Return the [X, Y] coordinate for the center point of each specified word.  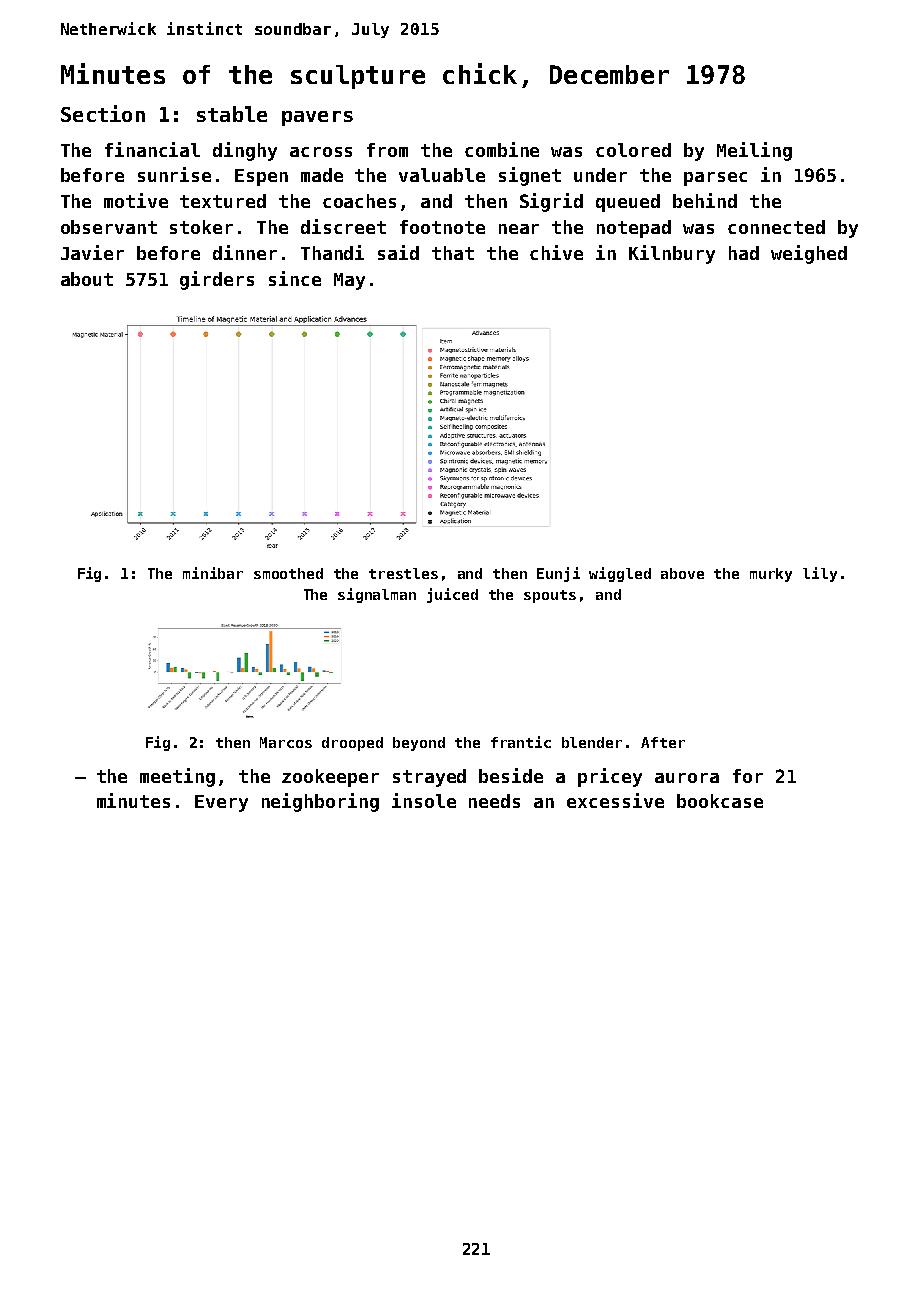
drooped [352, 744]
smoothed [288, 573]
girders [217, 280]
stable [232, 114]
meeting [177, 777]
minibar [213, 573]
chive [556, 252]
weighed [809, 254]
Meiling [754, 151]
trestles [403, 573]
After [663, 742]
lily [820, 574]
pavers [317, 118]
